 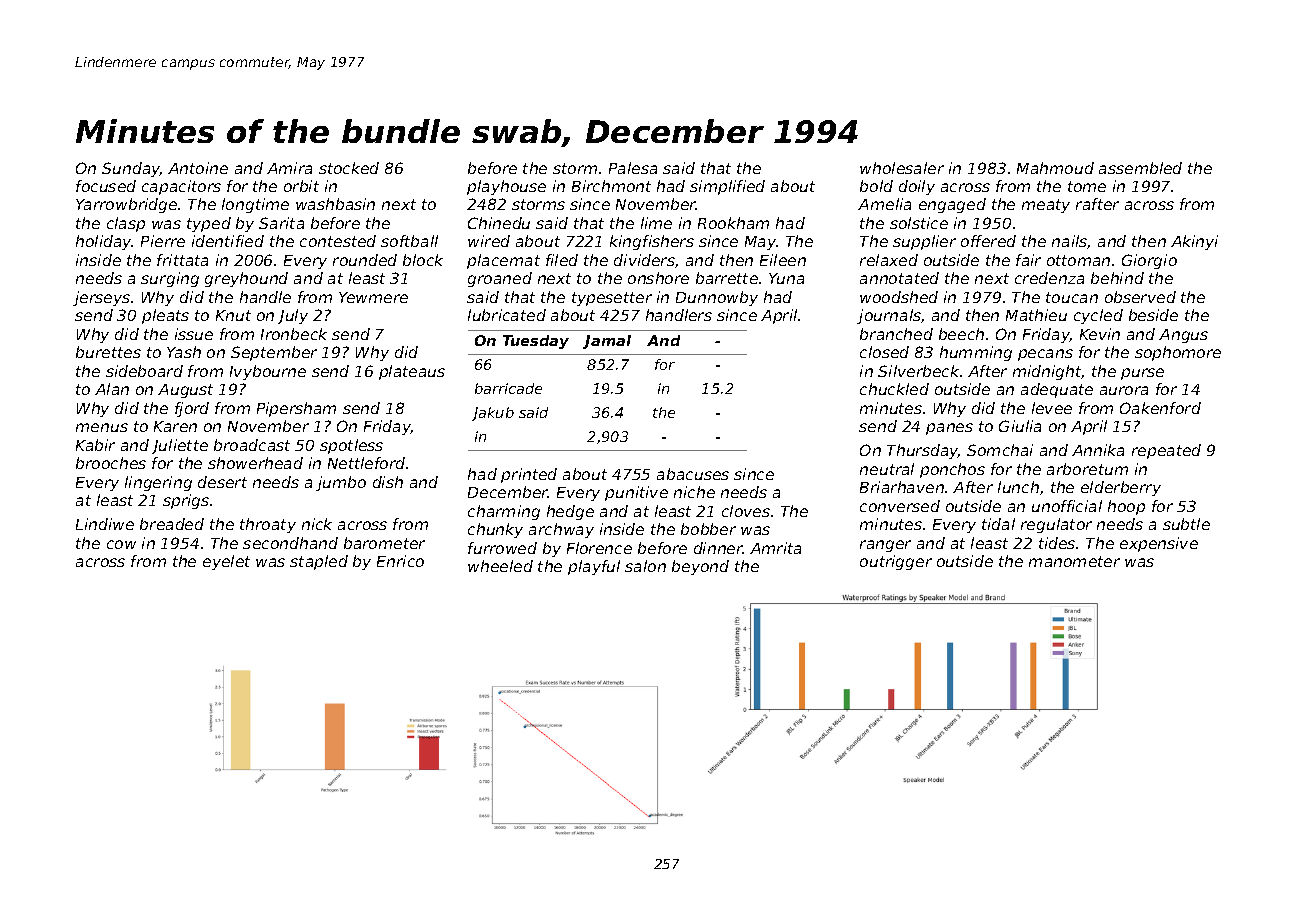 I want to click on Jamal, so click(x=607, y=342).
